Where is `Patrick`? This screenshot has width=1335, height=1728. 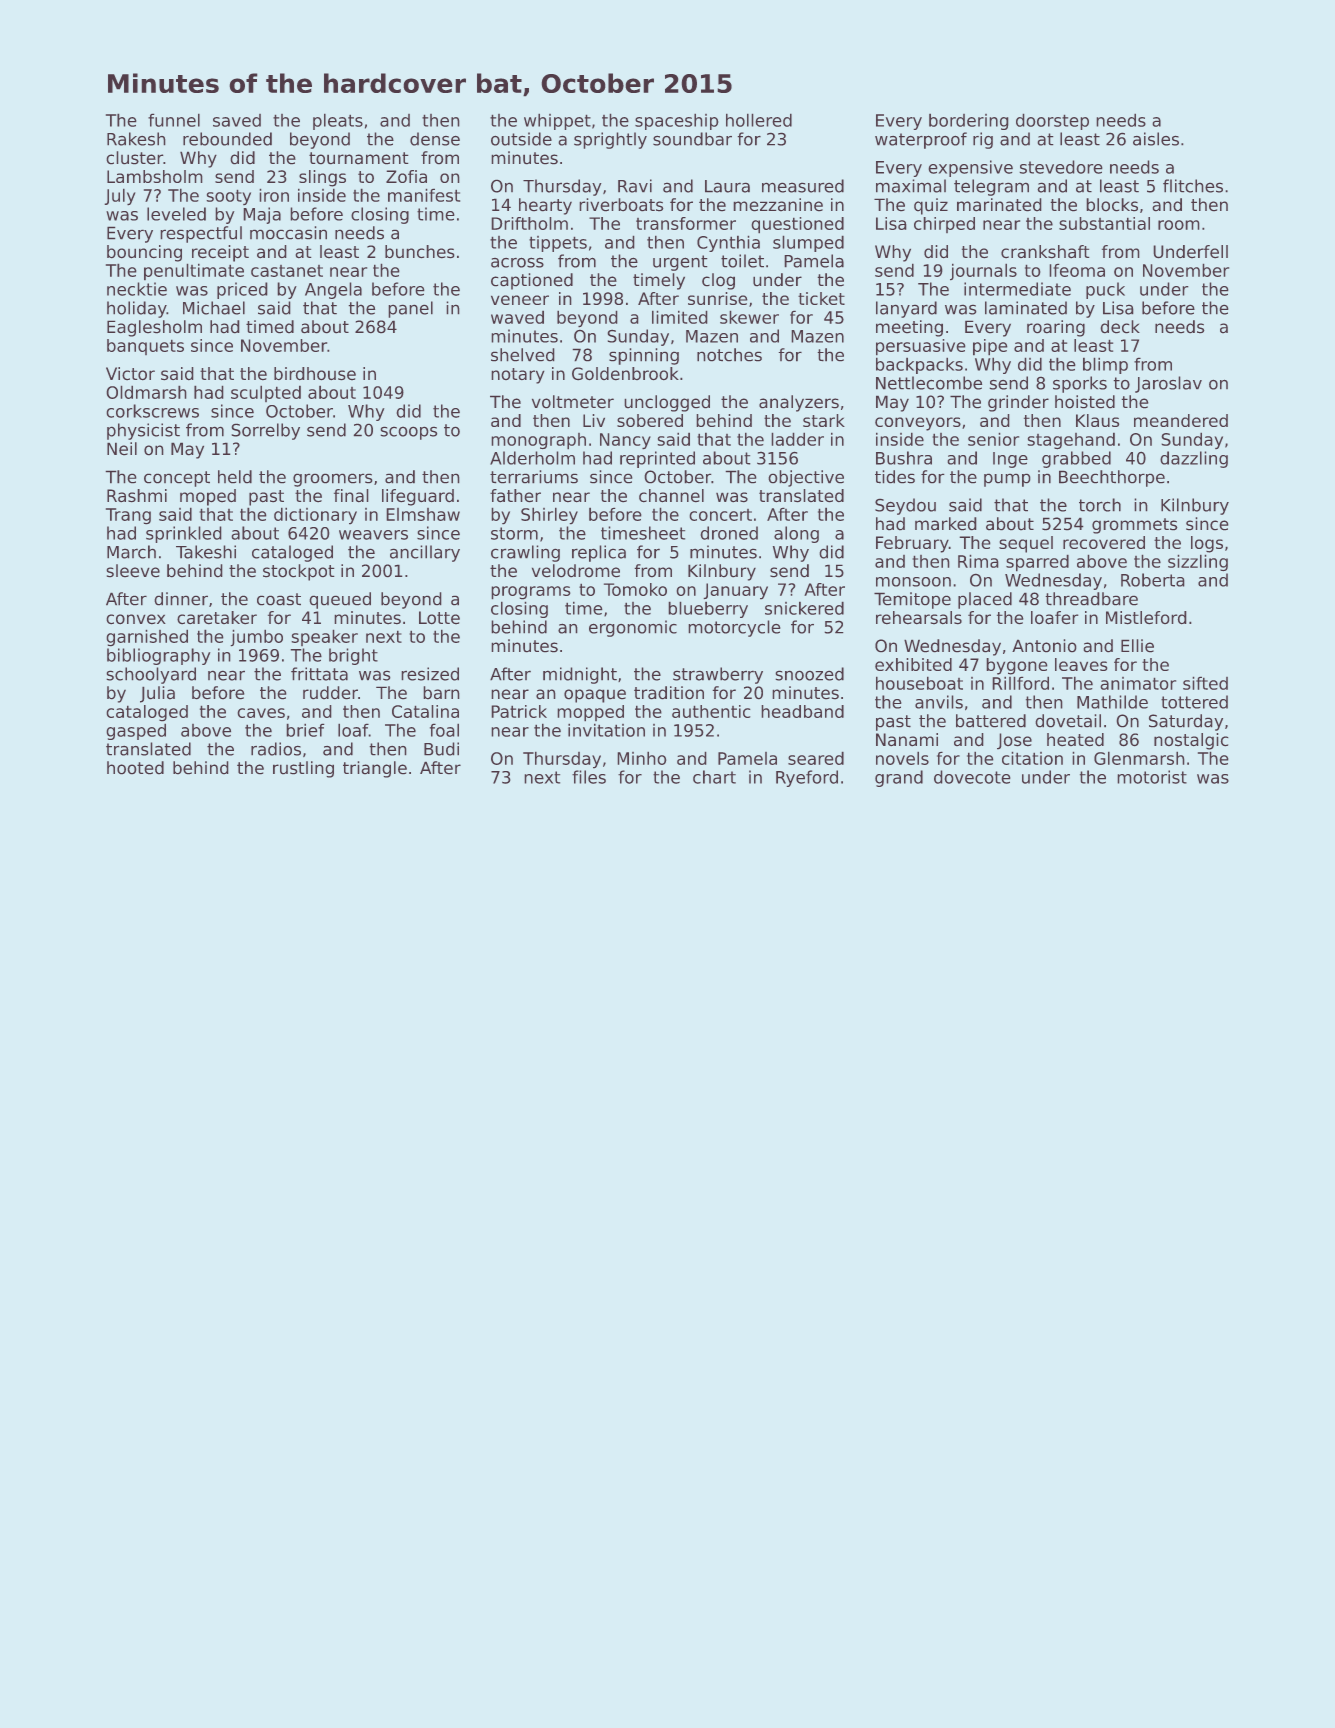 Patrick is located at coordinates (519, 711).
